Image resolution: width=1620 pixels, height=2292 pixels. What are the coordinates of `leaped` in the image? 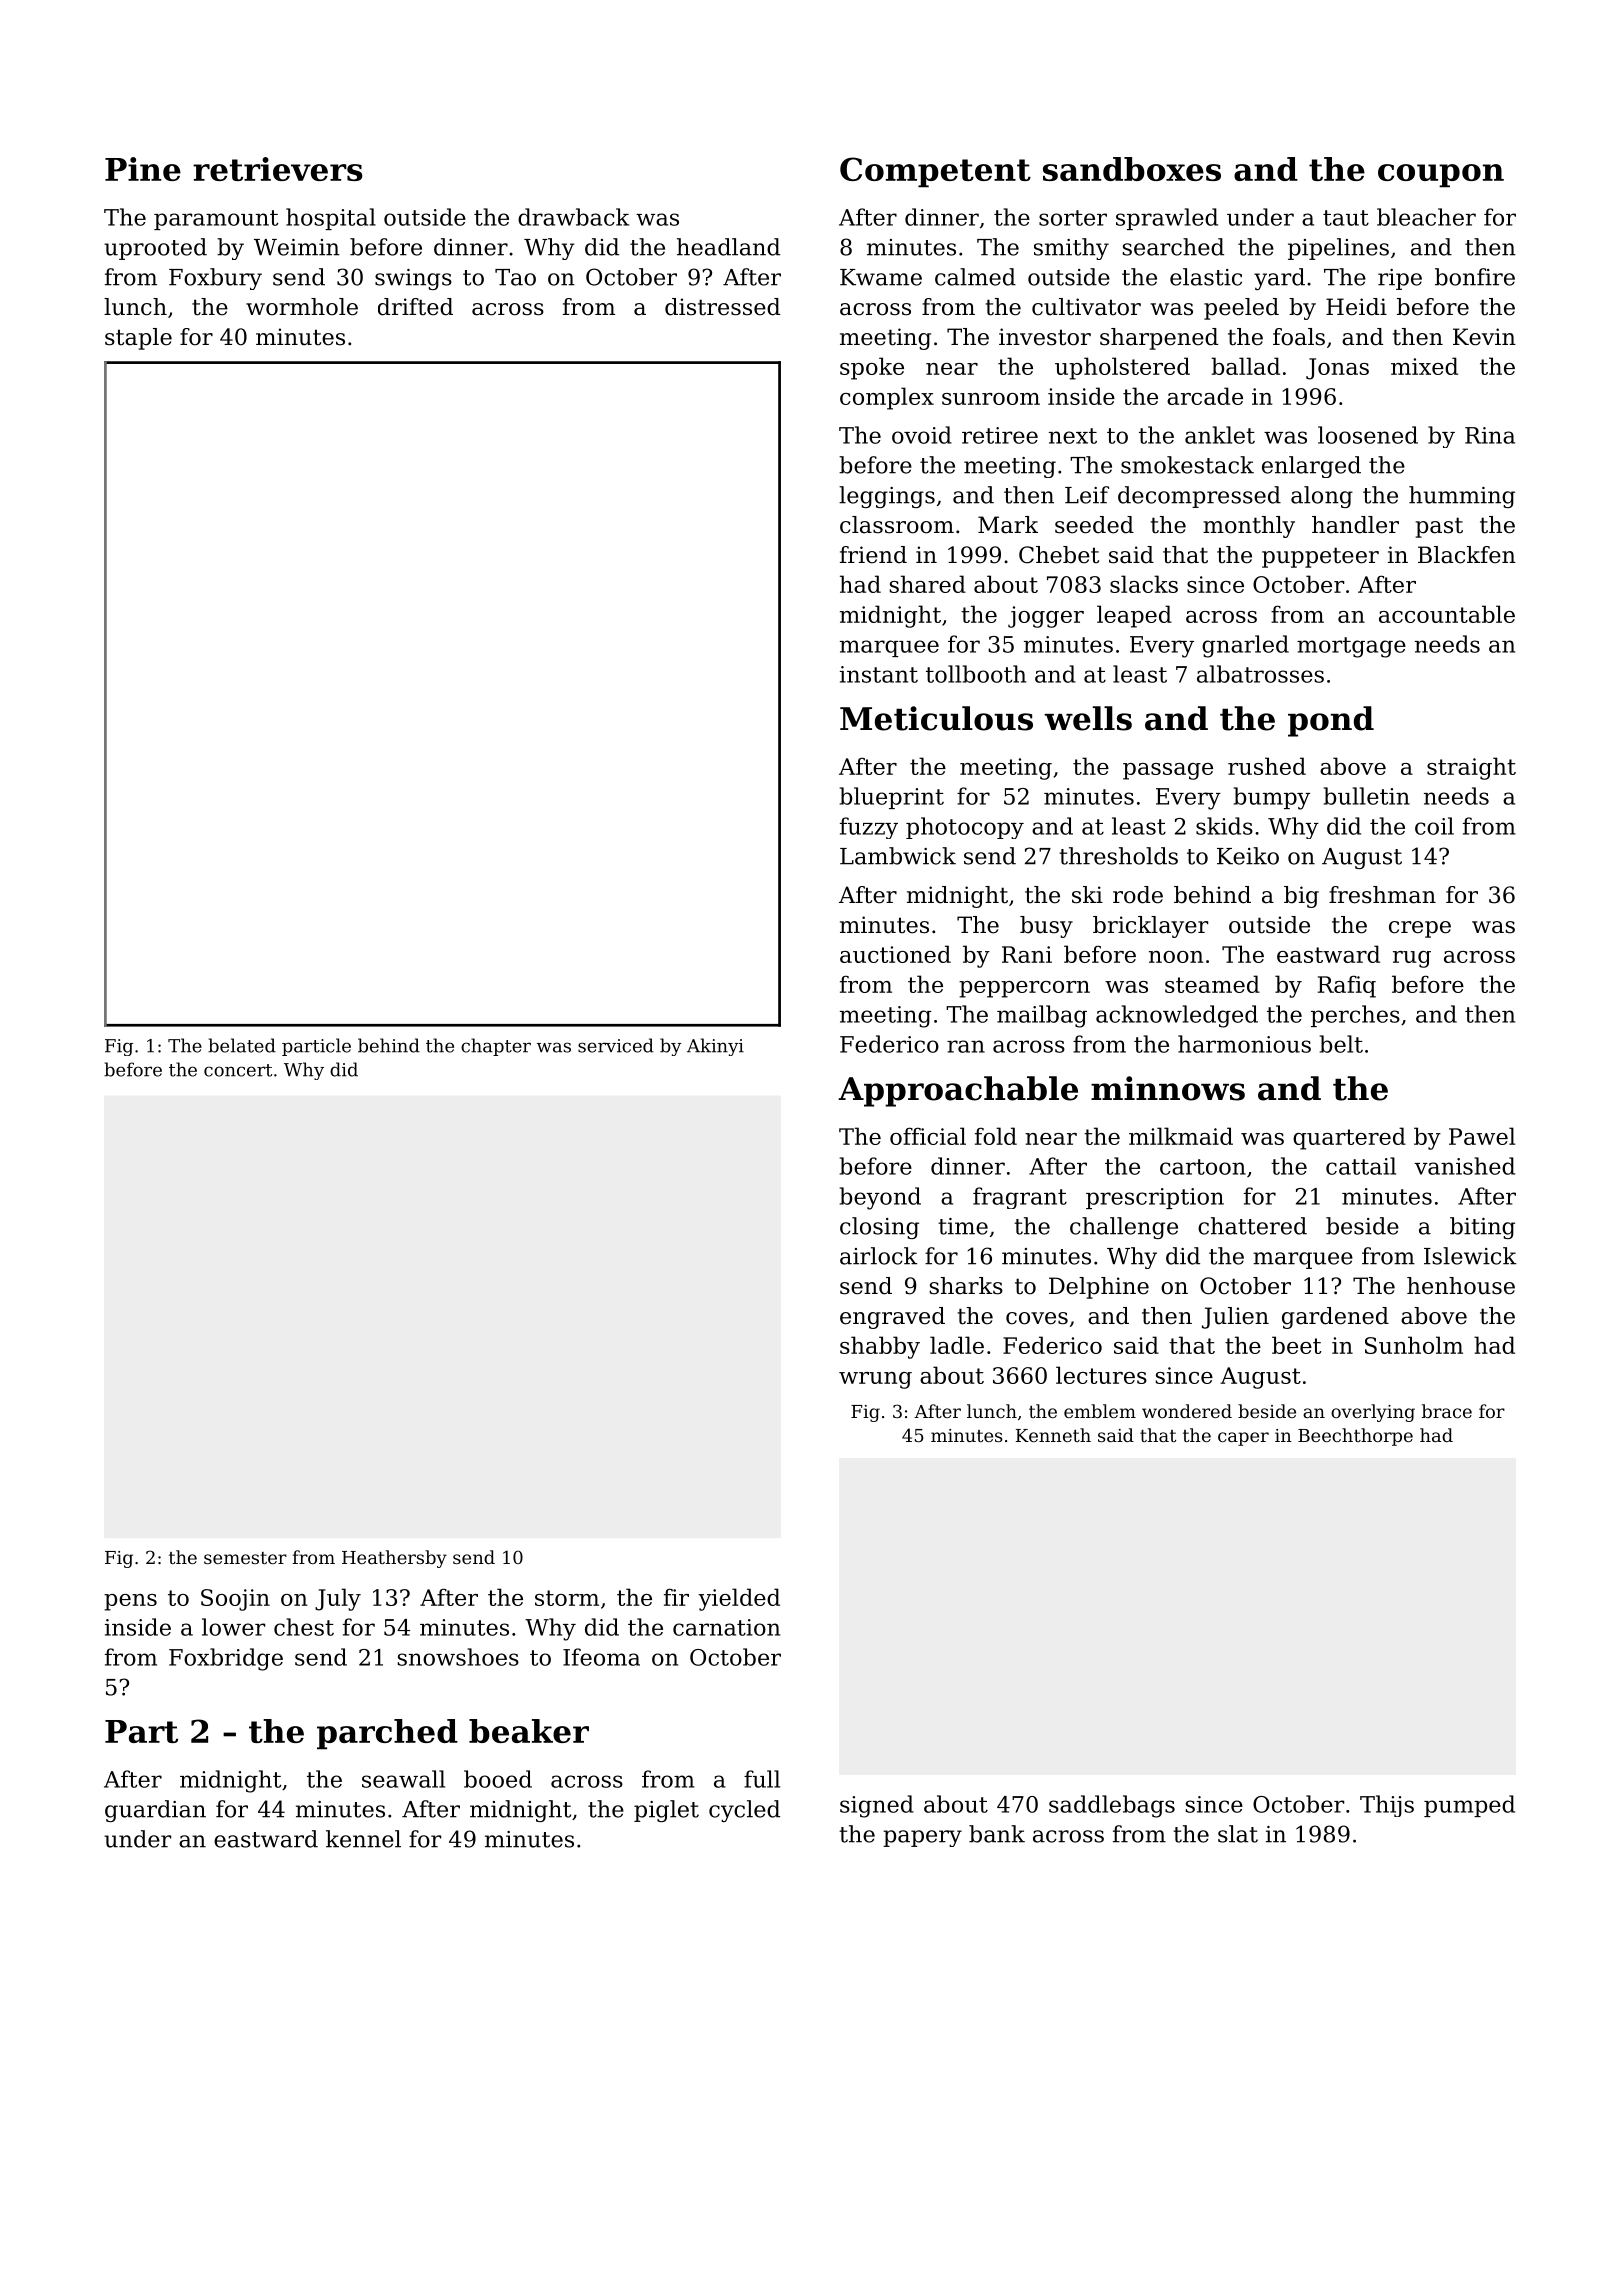 It's located at (1134, 616).
